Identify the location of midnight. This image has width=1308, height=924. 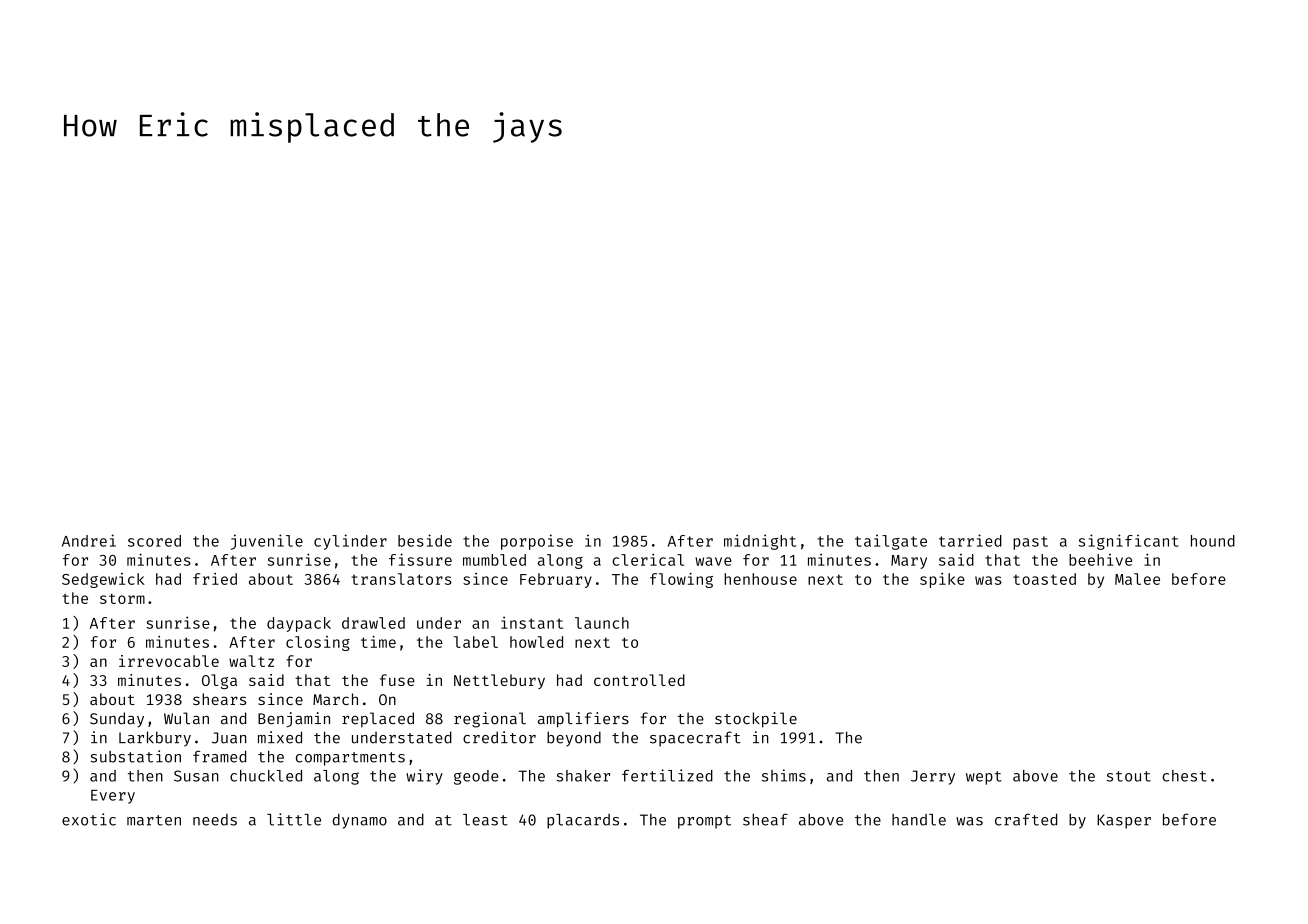
(760, 542).
